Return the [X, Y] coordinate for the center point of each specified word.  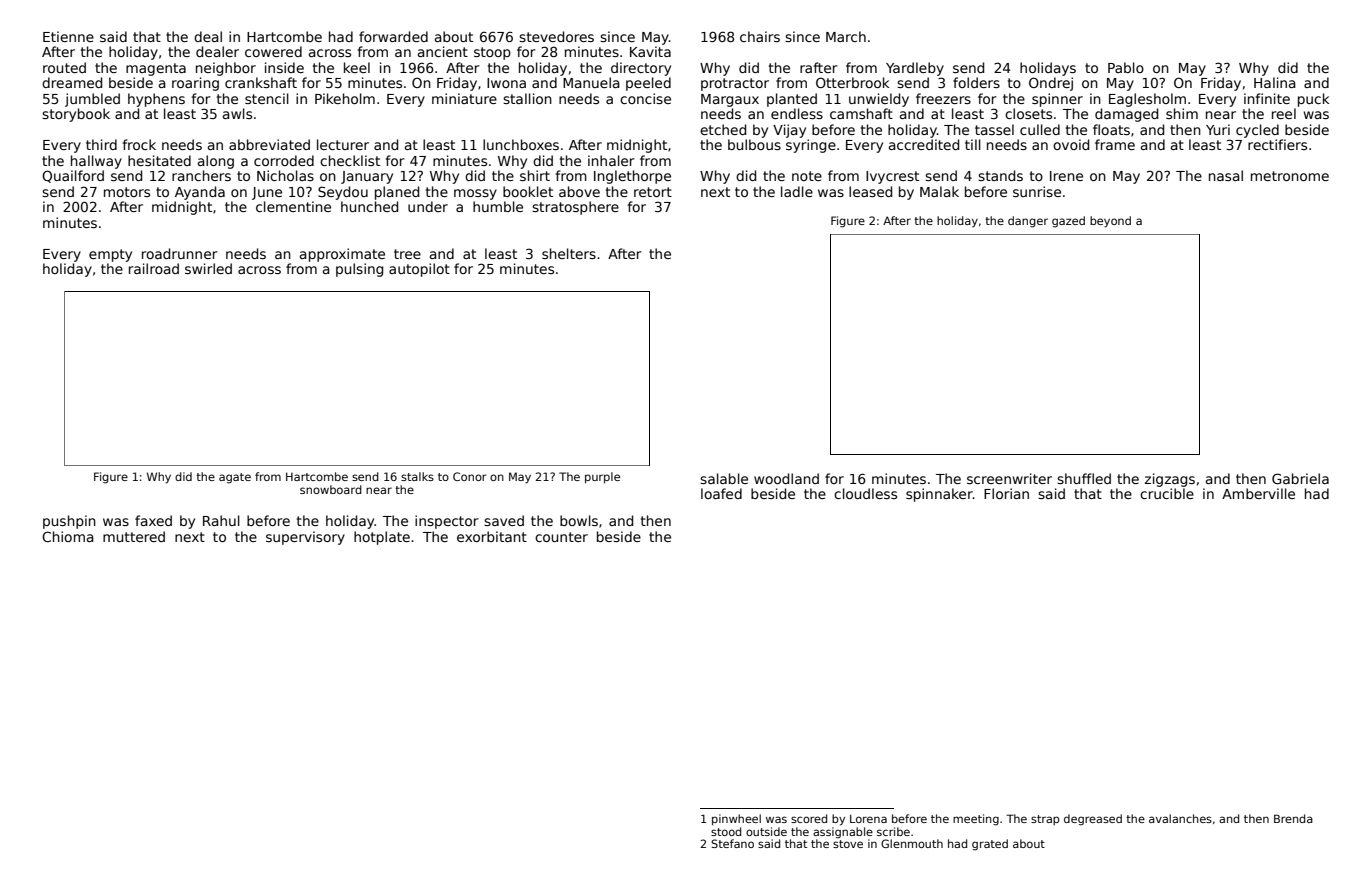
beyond [1110, 222]
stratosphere [575, 208]
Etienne [68, 36]
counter [561, 537]
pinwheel [736, 819]
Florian [1006, 493]
